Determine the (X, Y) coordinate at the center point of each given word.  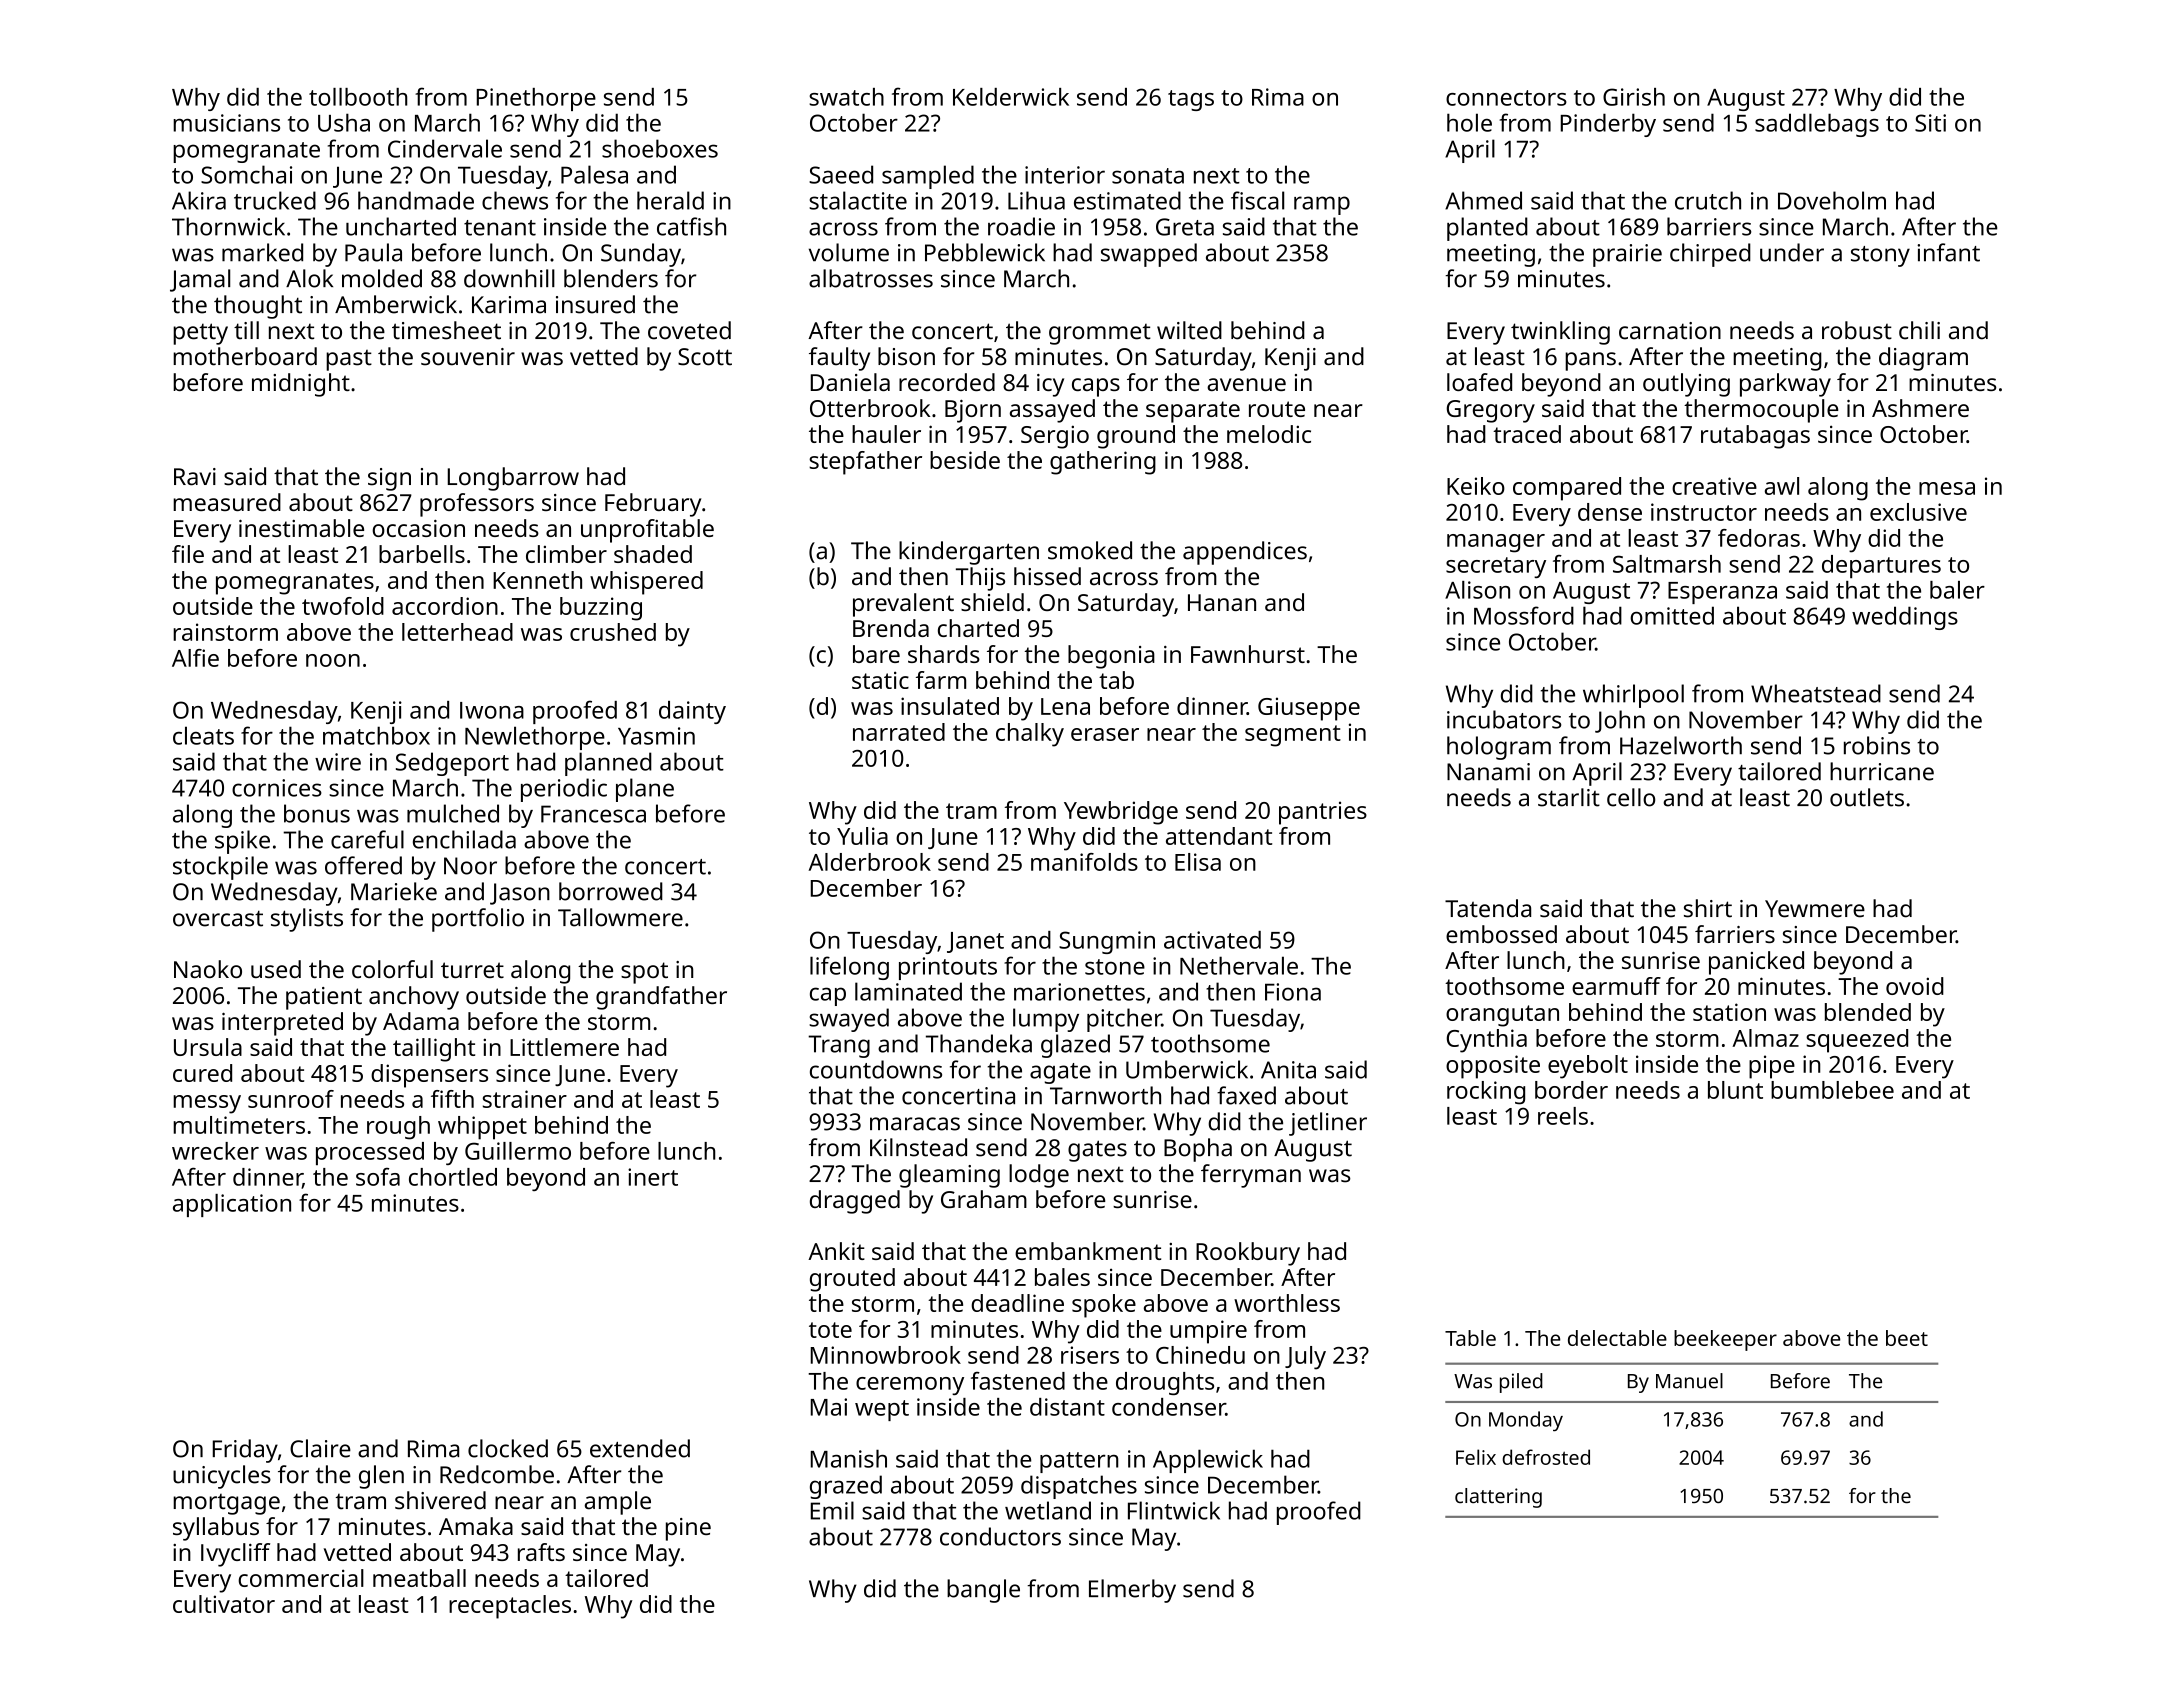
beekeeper (1725, 1340)
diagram (1923, 359)
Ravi (195, 477)
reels (1563, 1116)
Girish (1634, 97)
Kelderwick (1011, 97)
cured (202, 1073)
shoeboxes (660, 148)
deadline (1017, 1303)
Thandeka (979, 1043)
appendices (1245, 553)
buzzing (601, 609)
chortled (453, 1177)
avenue (1246, 384)
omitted (1672, 615)
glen (381, 1477)
